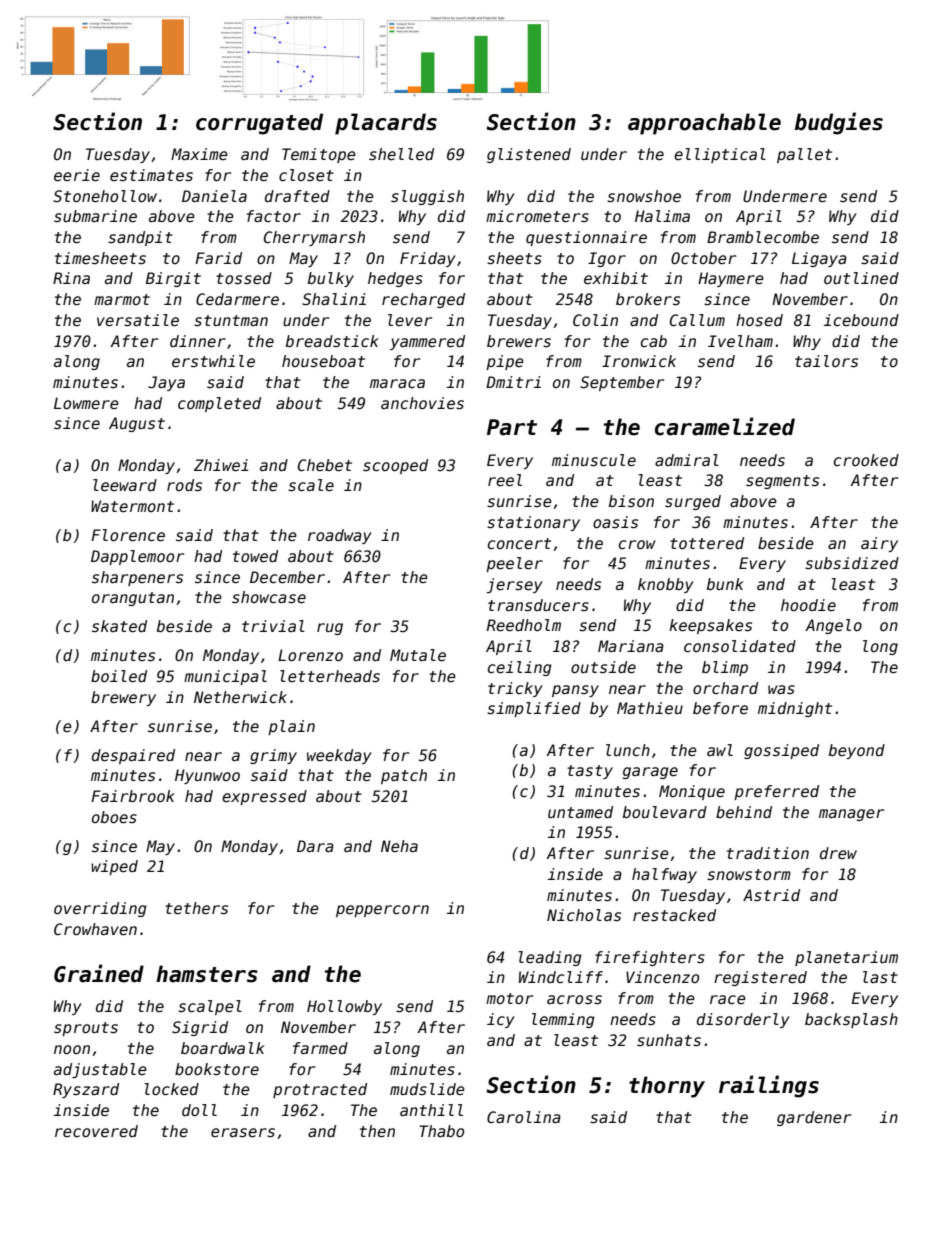 The height and width of the screenshot is (1233, 952). Describe the element at coordinates (219, 404) in the screenshot. I see `completed` at that location.
